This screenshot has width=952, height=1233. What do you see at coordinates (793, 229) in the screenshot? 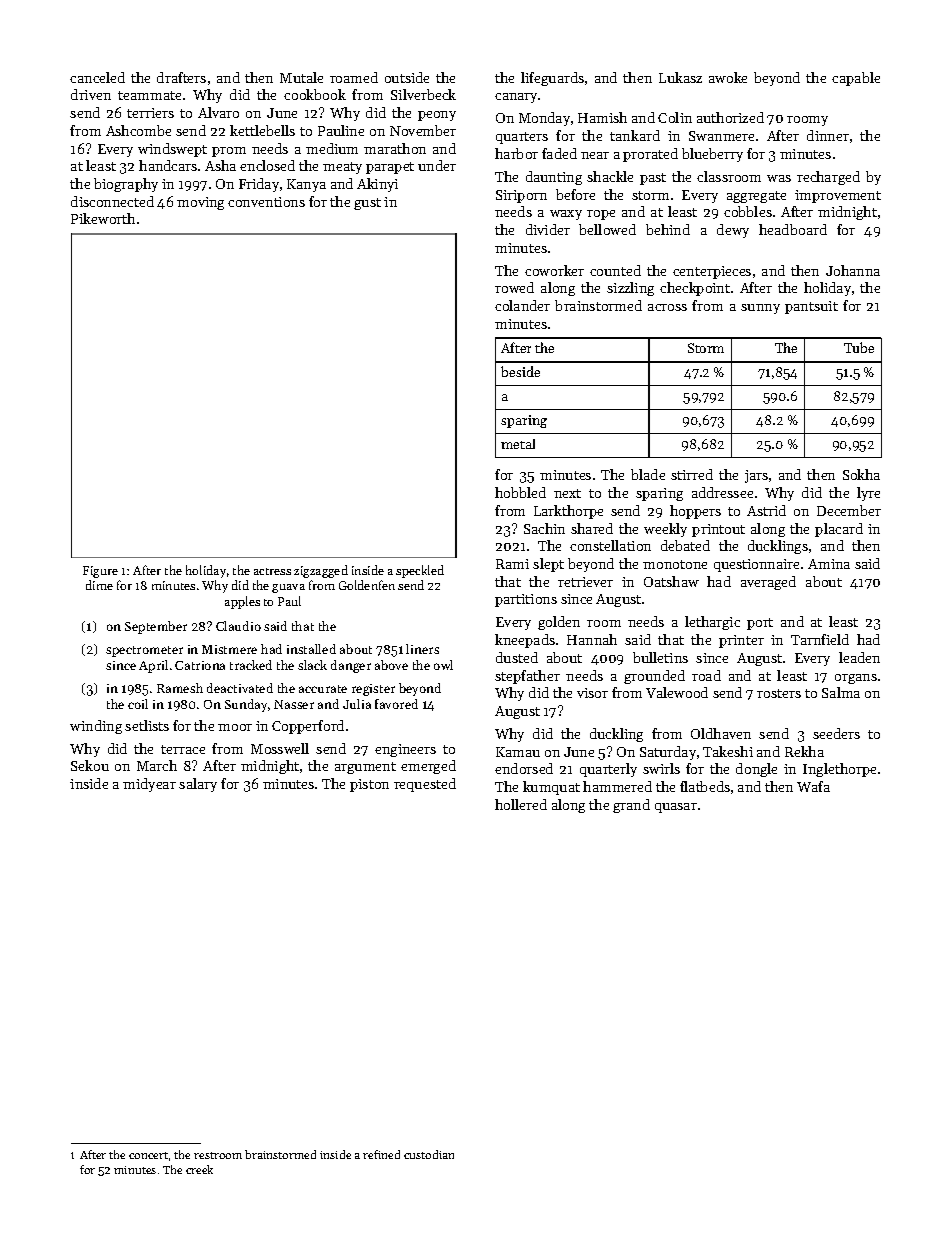
I see `headboard` at bounding box center [793, 229].
